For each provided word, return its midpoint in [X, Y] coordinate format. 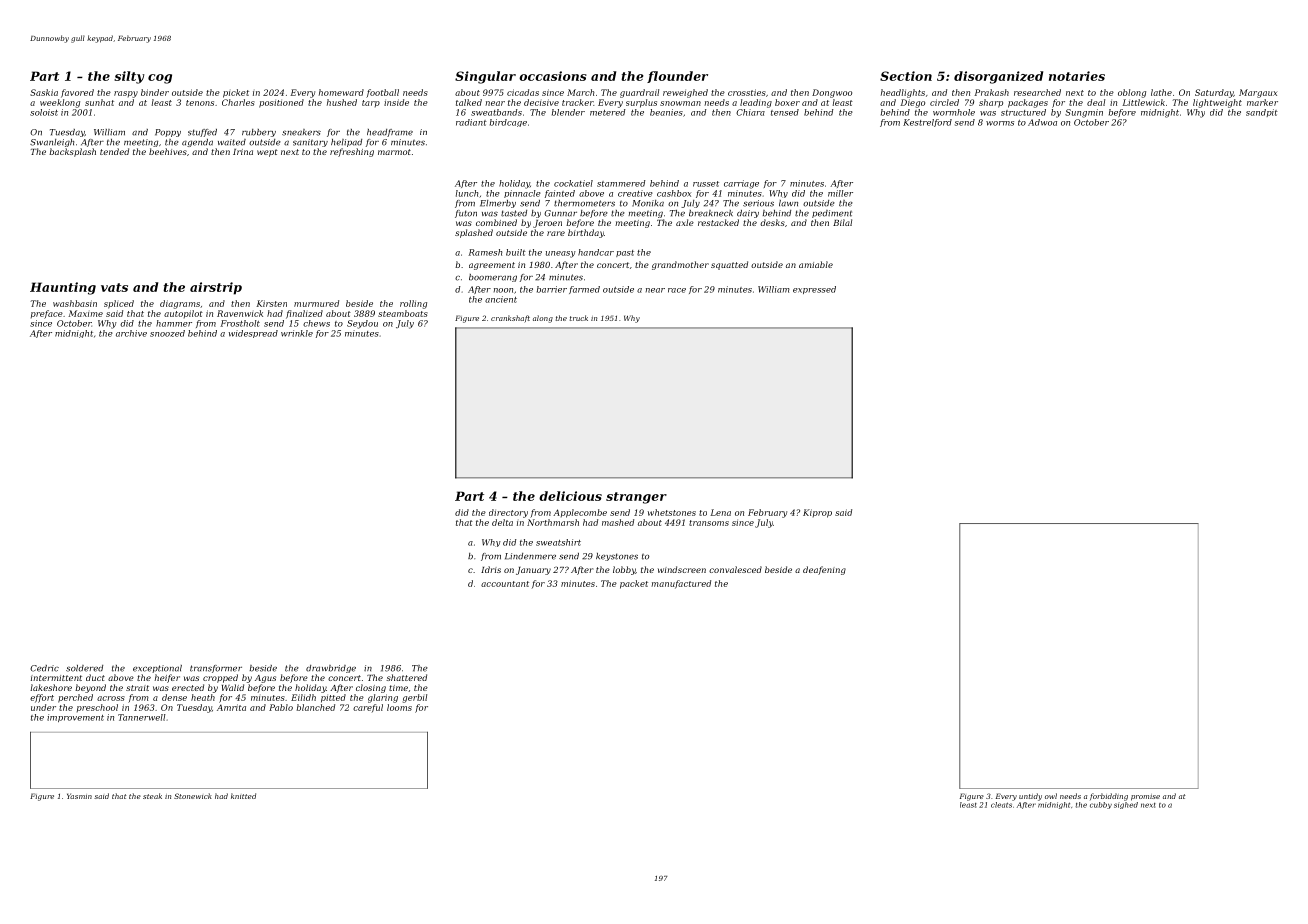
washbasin [75, 303]
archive [131, 333]
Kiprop [817, 513]
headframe [390, 133]
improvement [75, 718]
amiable [816, 264]
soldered [84, 668]
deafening [824, 570]
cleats [1001, 805]
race [677, 290]
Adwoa [1042, 122]
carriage [741, 184]
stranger [636, 498]
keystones [617, 557]
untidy [1030, 797]
